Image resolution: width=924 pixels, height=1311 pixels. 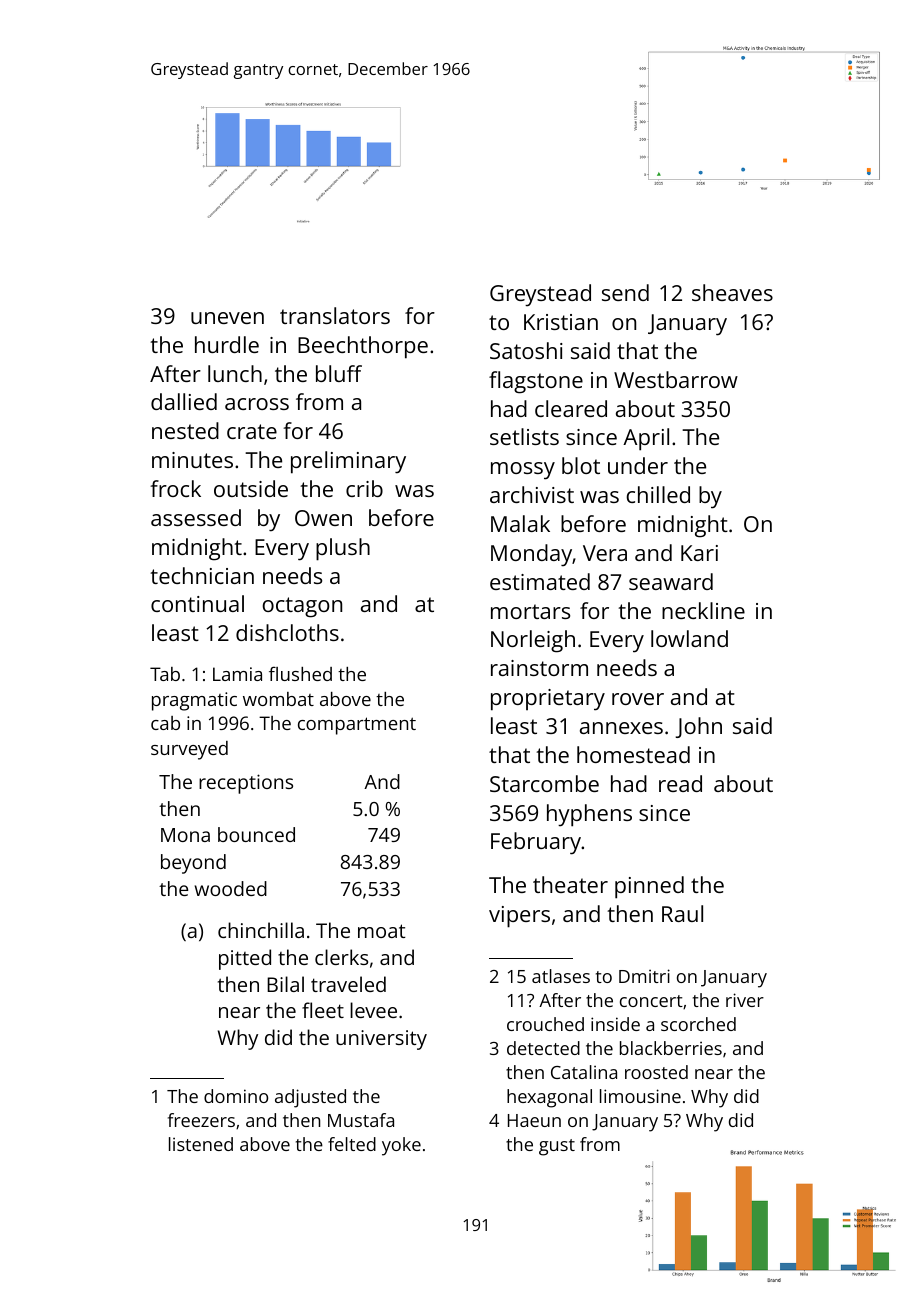 I want to click on Starcombe, so click(x=544, y=783).
